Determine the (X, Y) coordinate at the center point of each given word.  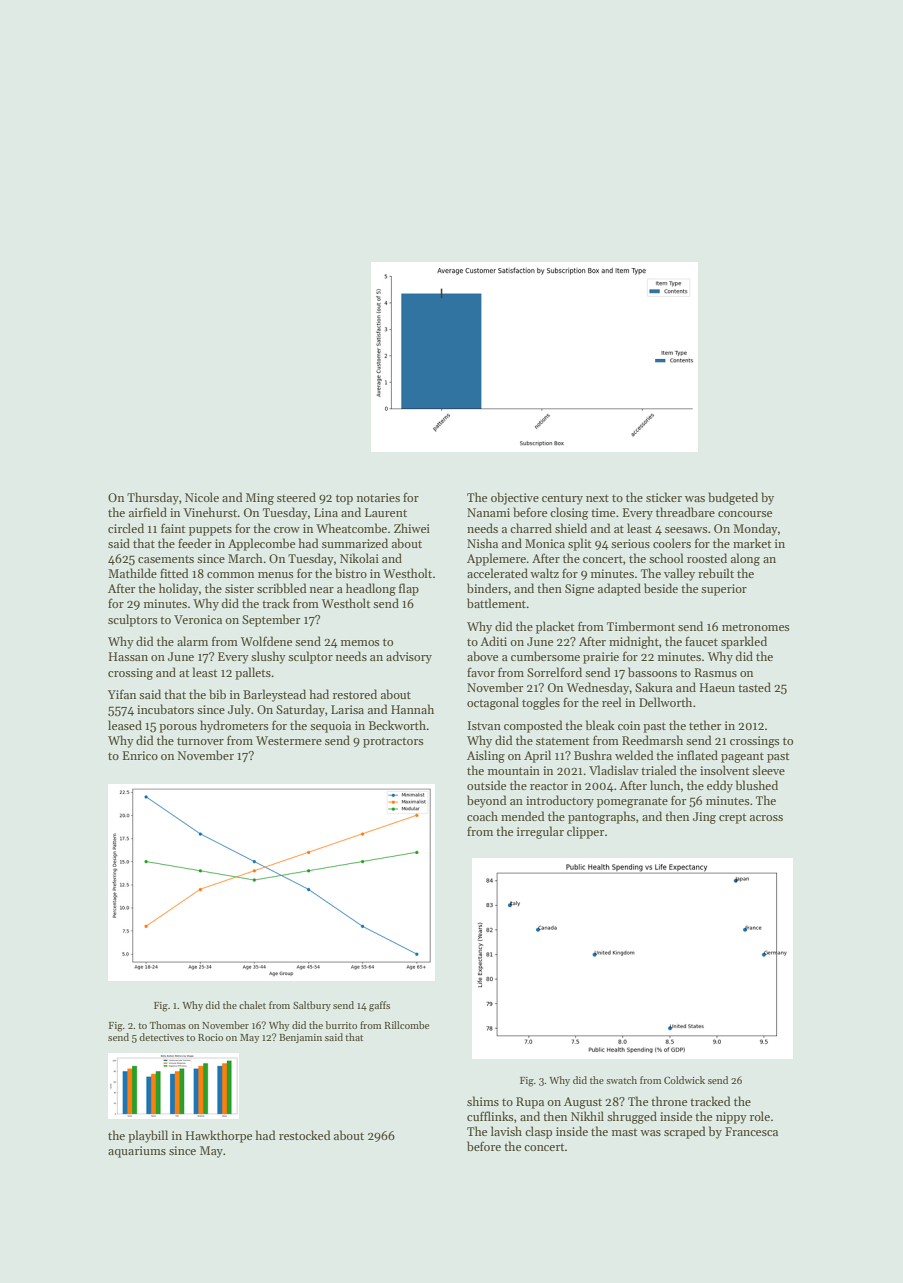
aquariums (137, 1152)
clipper (585, 832)
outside (486, 785)
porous (178, 728)
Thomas (168, 1025)
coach (482, 816)
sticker (664, 497)
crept (732, 818)
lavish (506, 1131)
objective (515, 498)
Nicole (202, 497)
